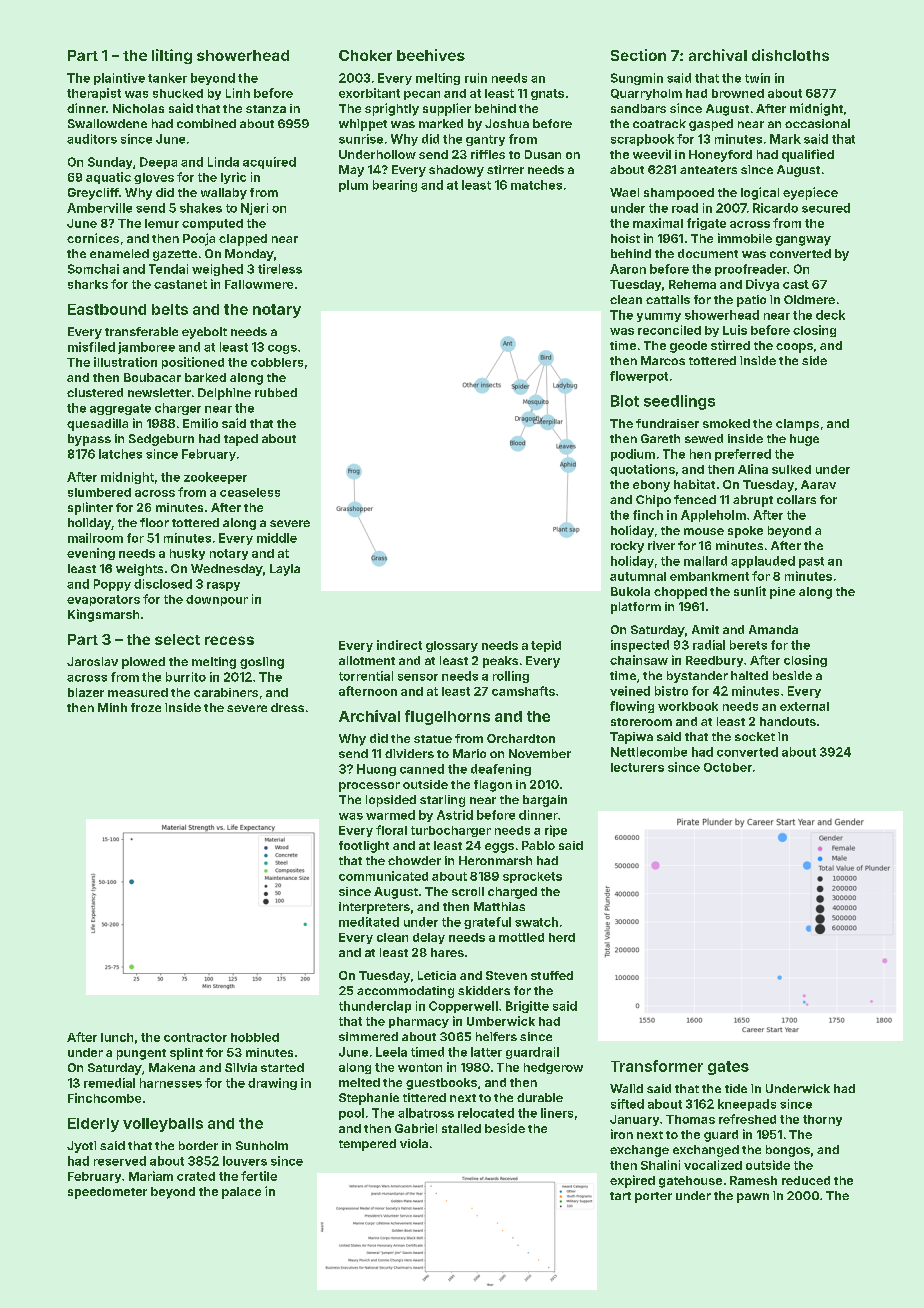 The width and height of the document is (924, 1308). I want to click on beehives, so click(431, 55).
